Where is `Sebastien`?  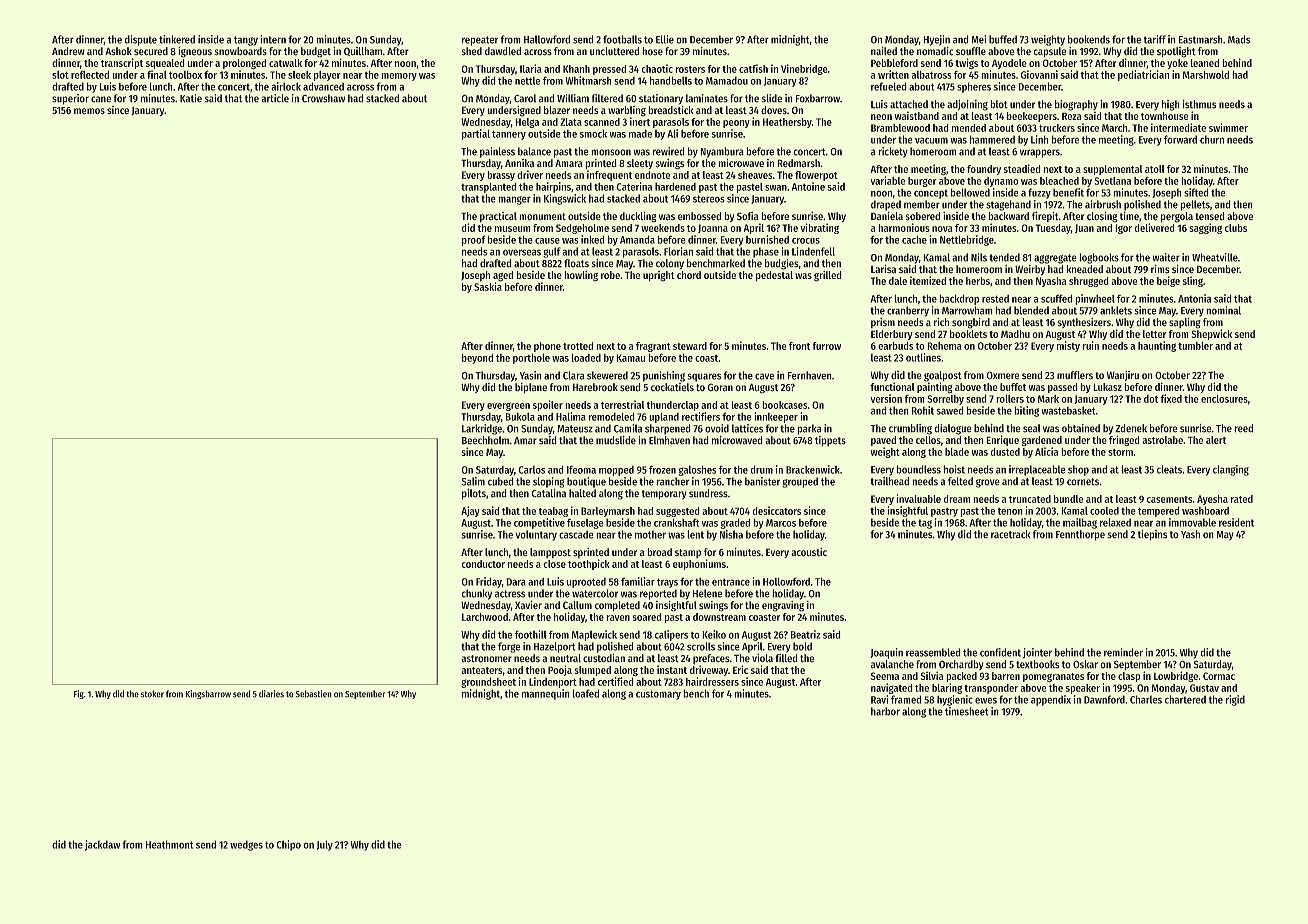
Sebastien is located at coordinates (313, 693).
